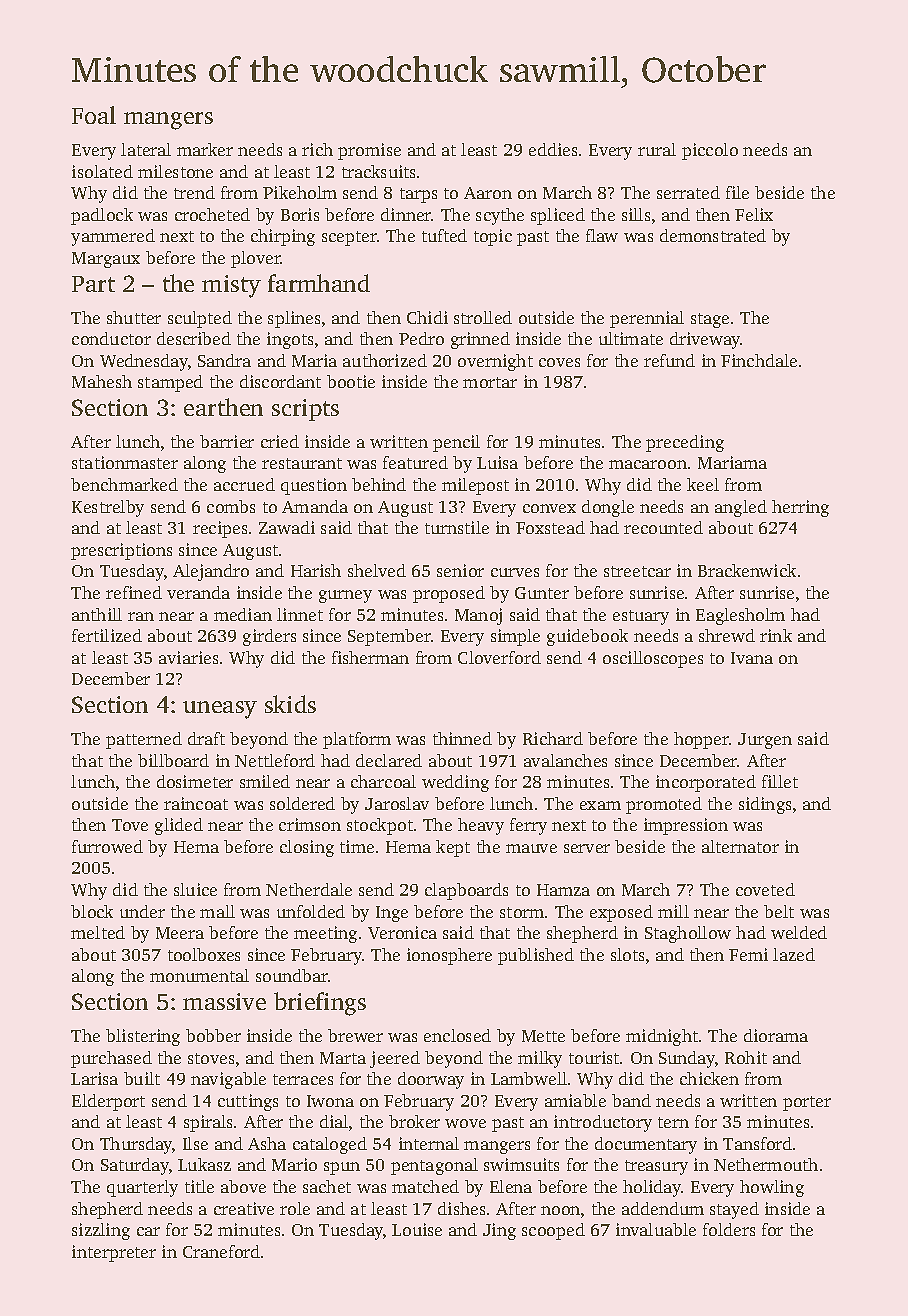  Describe the element at coordinates (543, 1036) in the screenshot. I see `Mette` at that location.
